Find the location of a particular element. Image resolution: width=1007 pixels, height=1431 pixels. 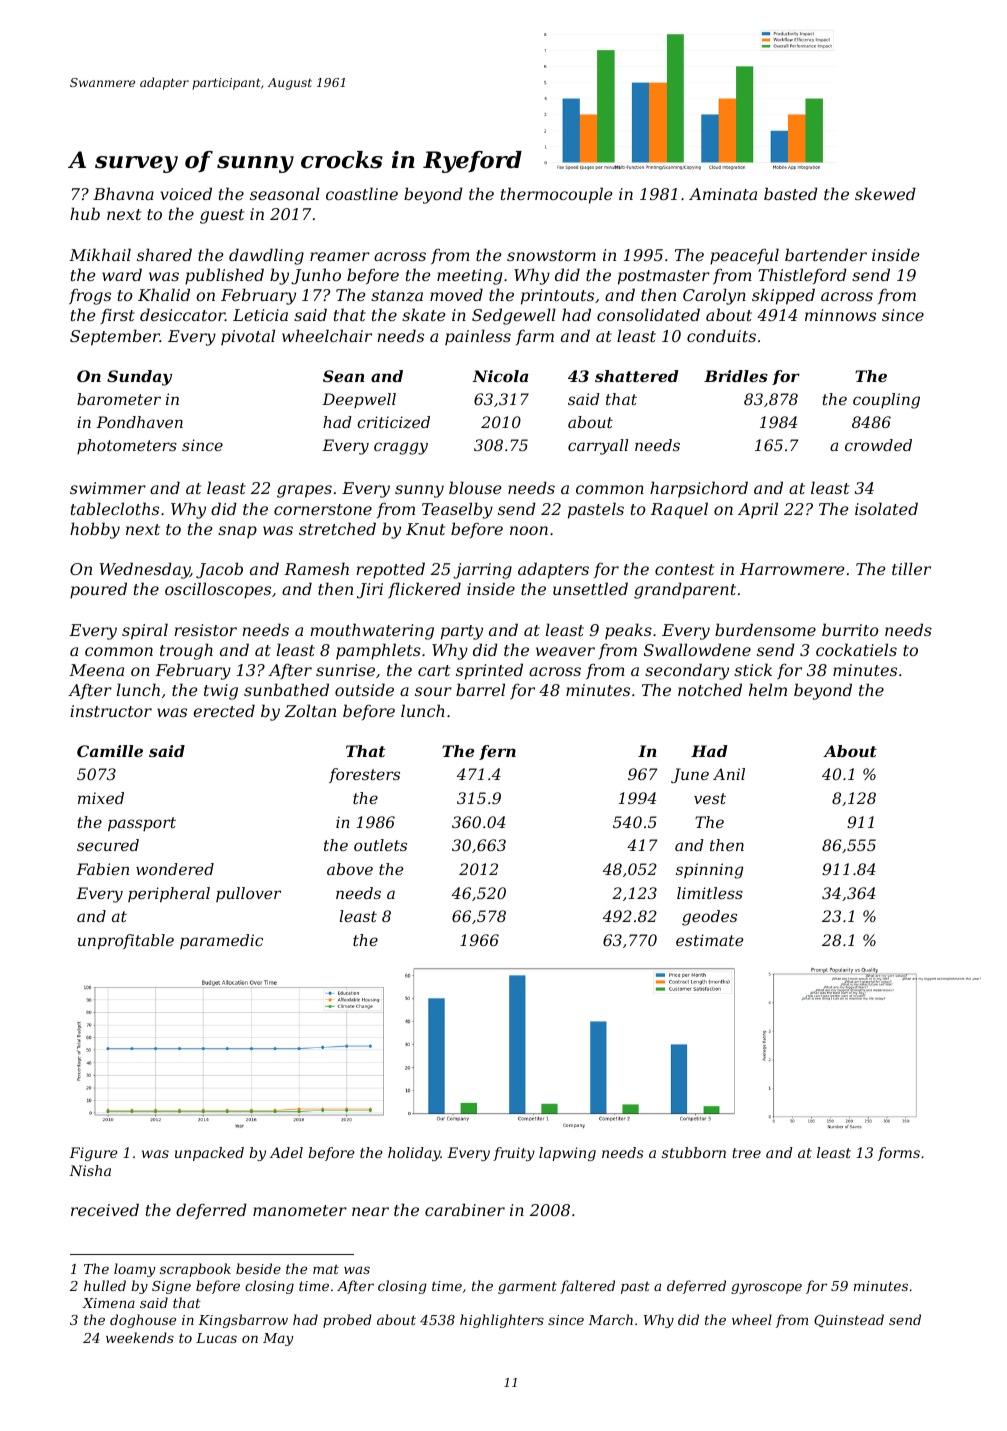

paramedic is located at coordinates (221, 941).
